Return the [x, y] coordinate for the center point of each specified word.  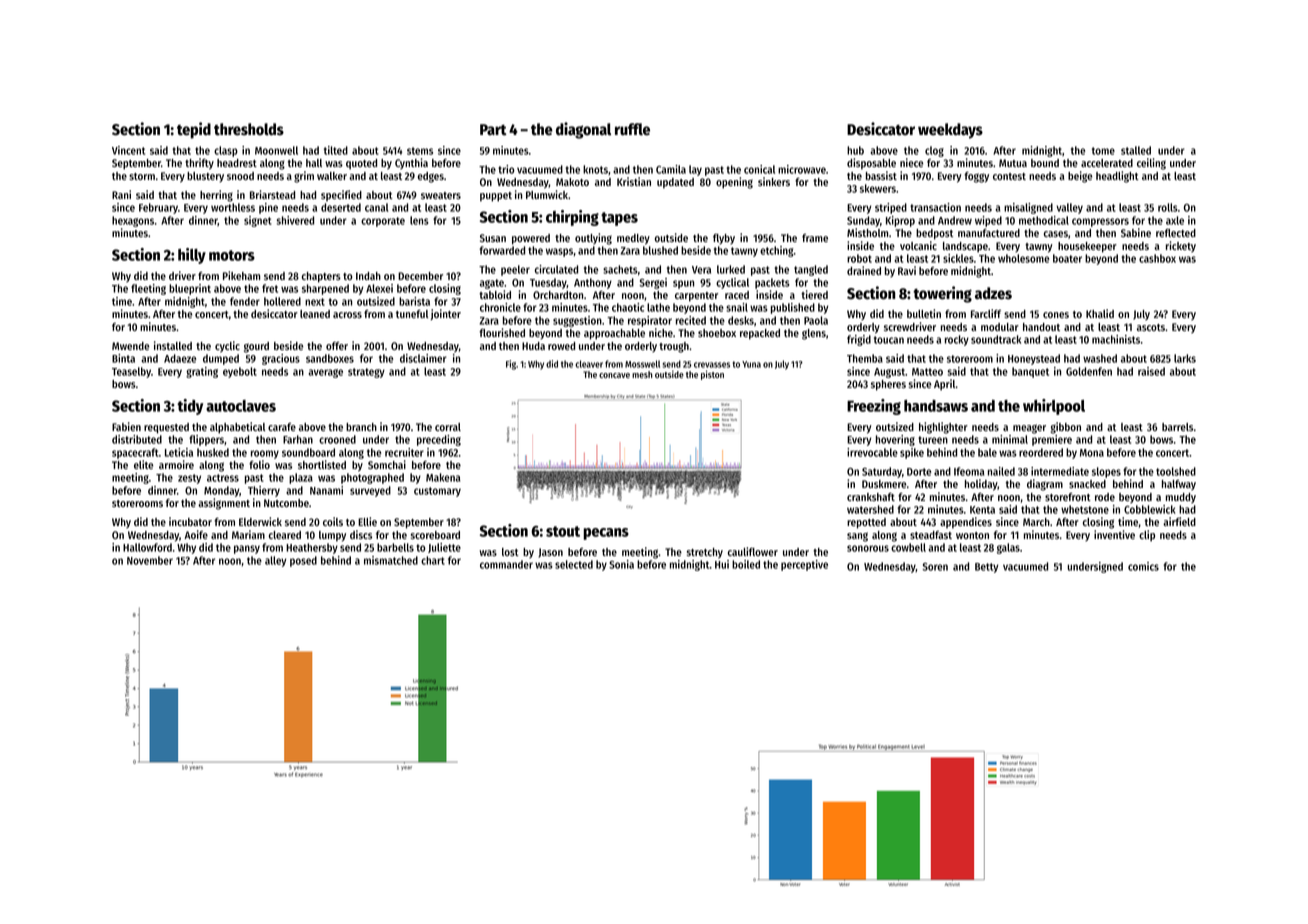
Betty [986, 568]
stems [420, 151]
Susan [493, 238]
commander [506, 564]
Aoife [196, 534]
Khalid [1100, 313]
